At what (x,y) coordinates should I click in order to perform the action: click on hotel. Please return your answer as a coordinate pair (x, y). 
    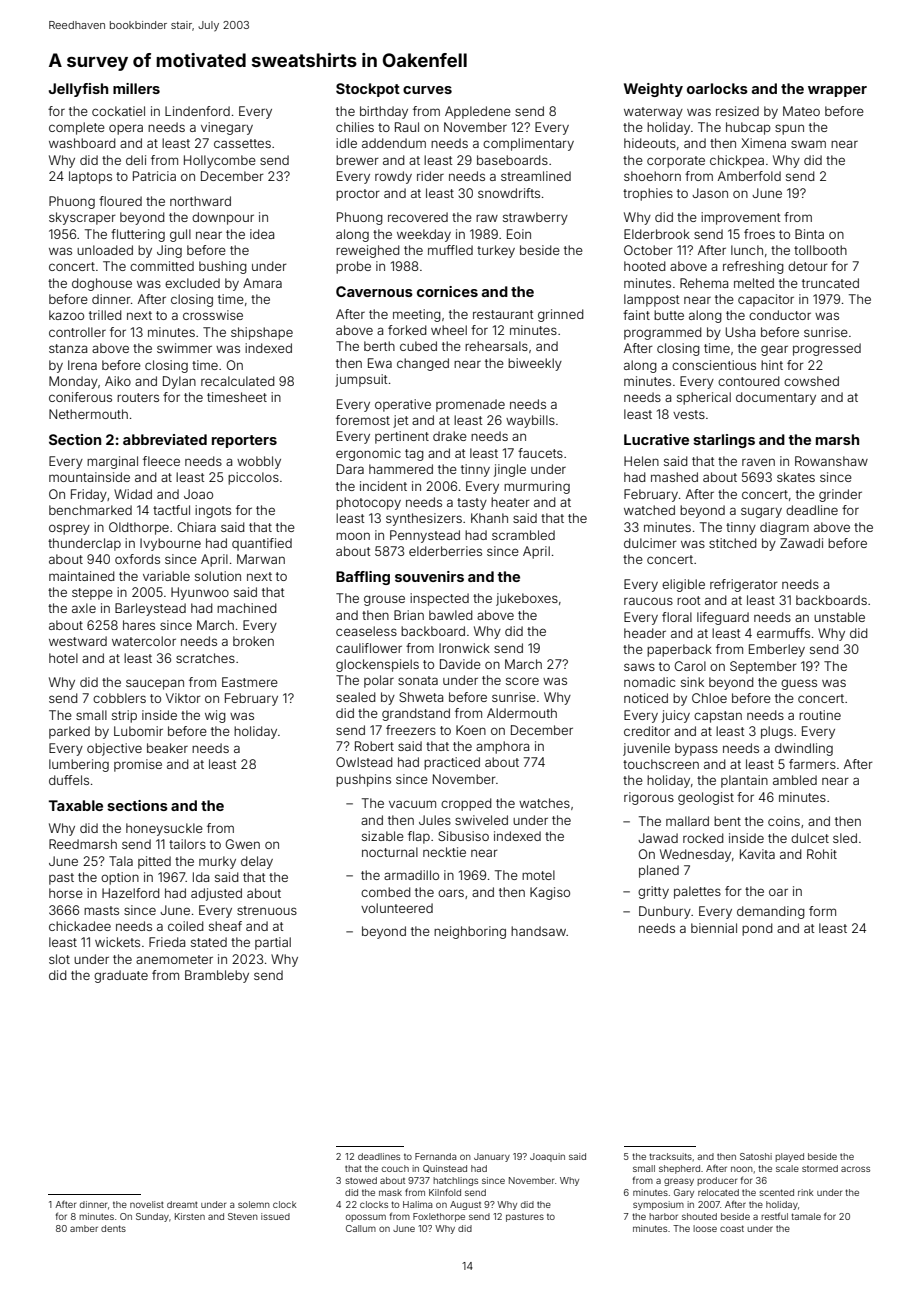
    Looking at the image, I should click on (63, 658).
